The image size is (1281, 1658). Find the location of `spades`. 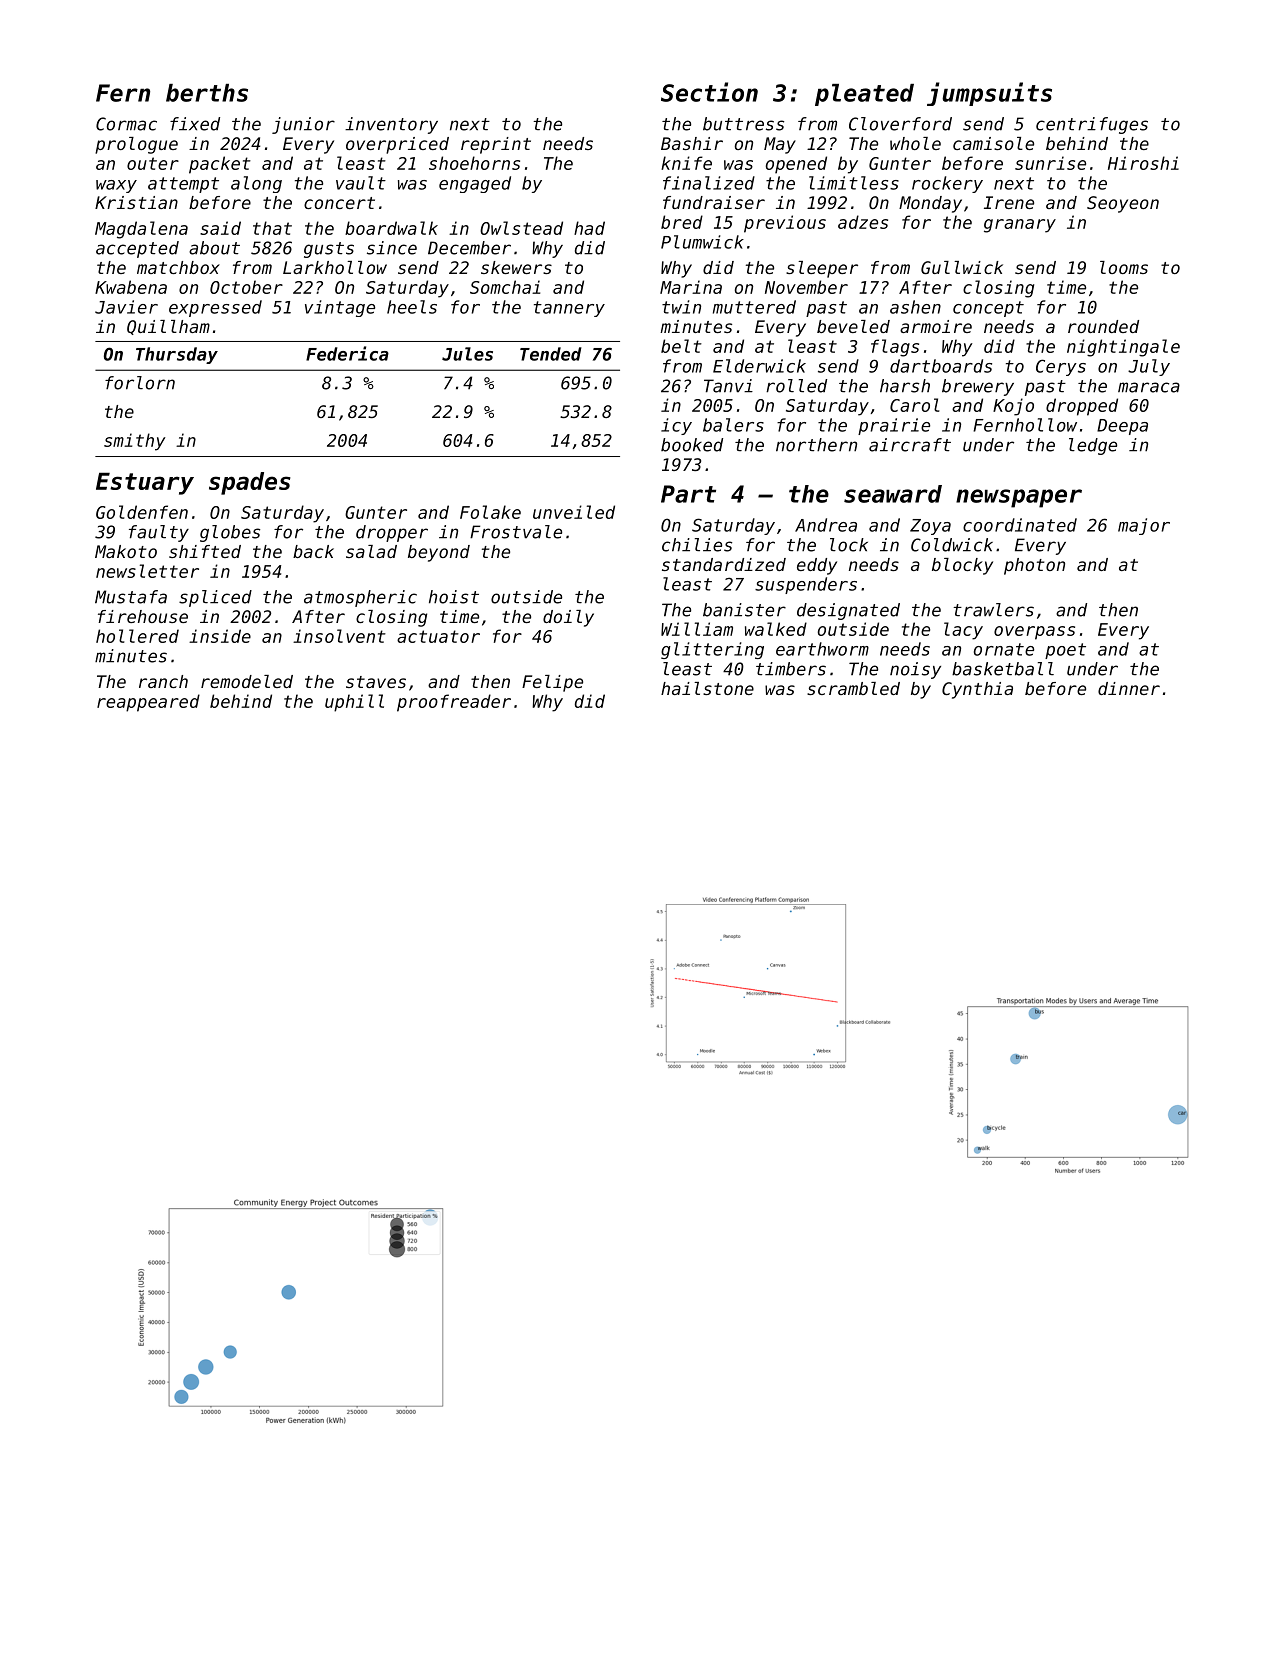

spades is located at coordinates (250, 483).
